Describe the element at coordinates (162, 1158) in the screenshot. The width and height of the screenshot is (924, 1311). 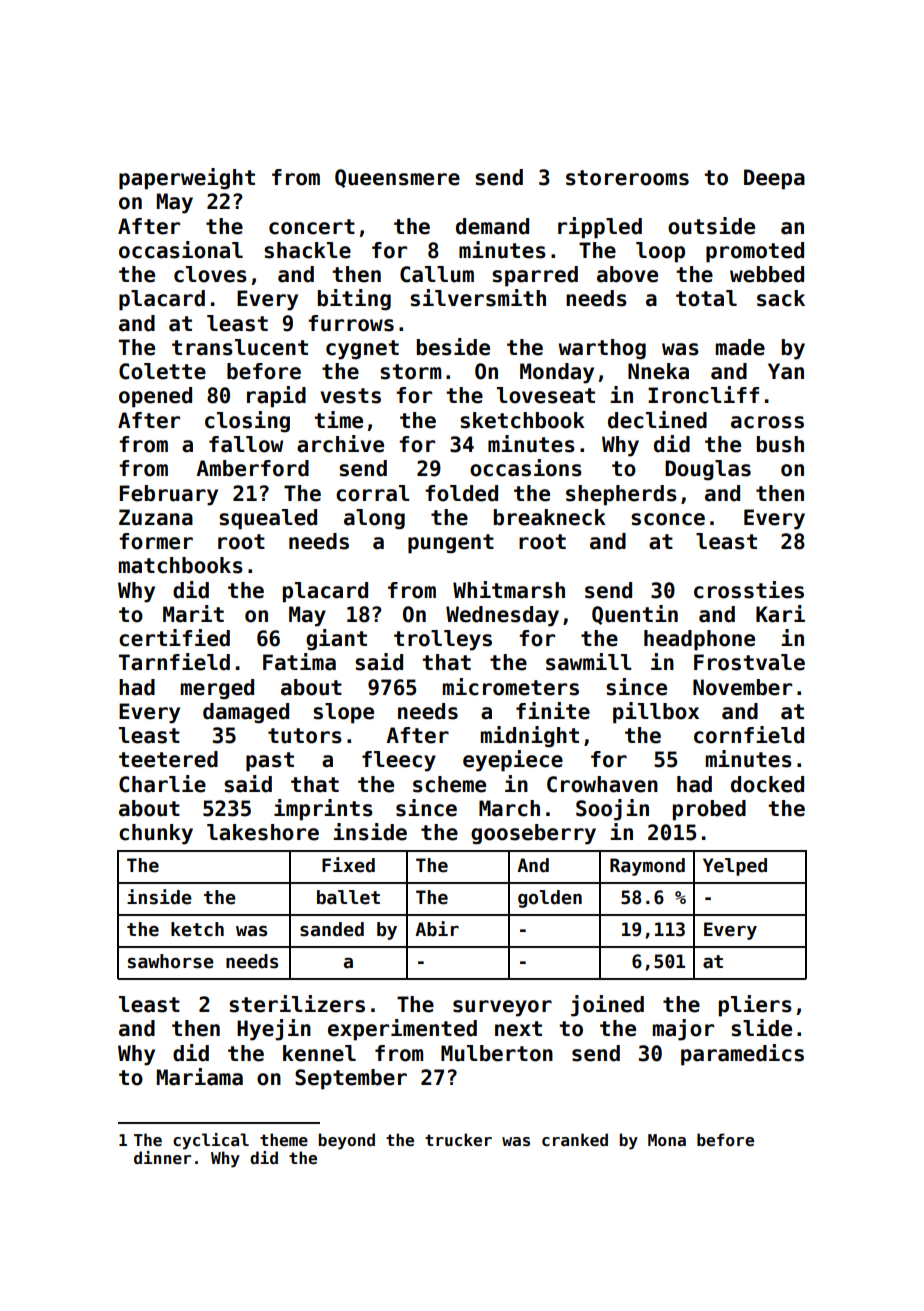
I see `dinner` at that location.
